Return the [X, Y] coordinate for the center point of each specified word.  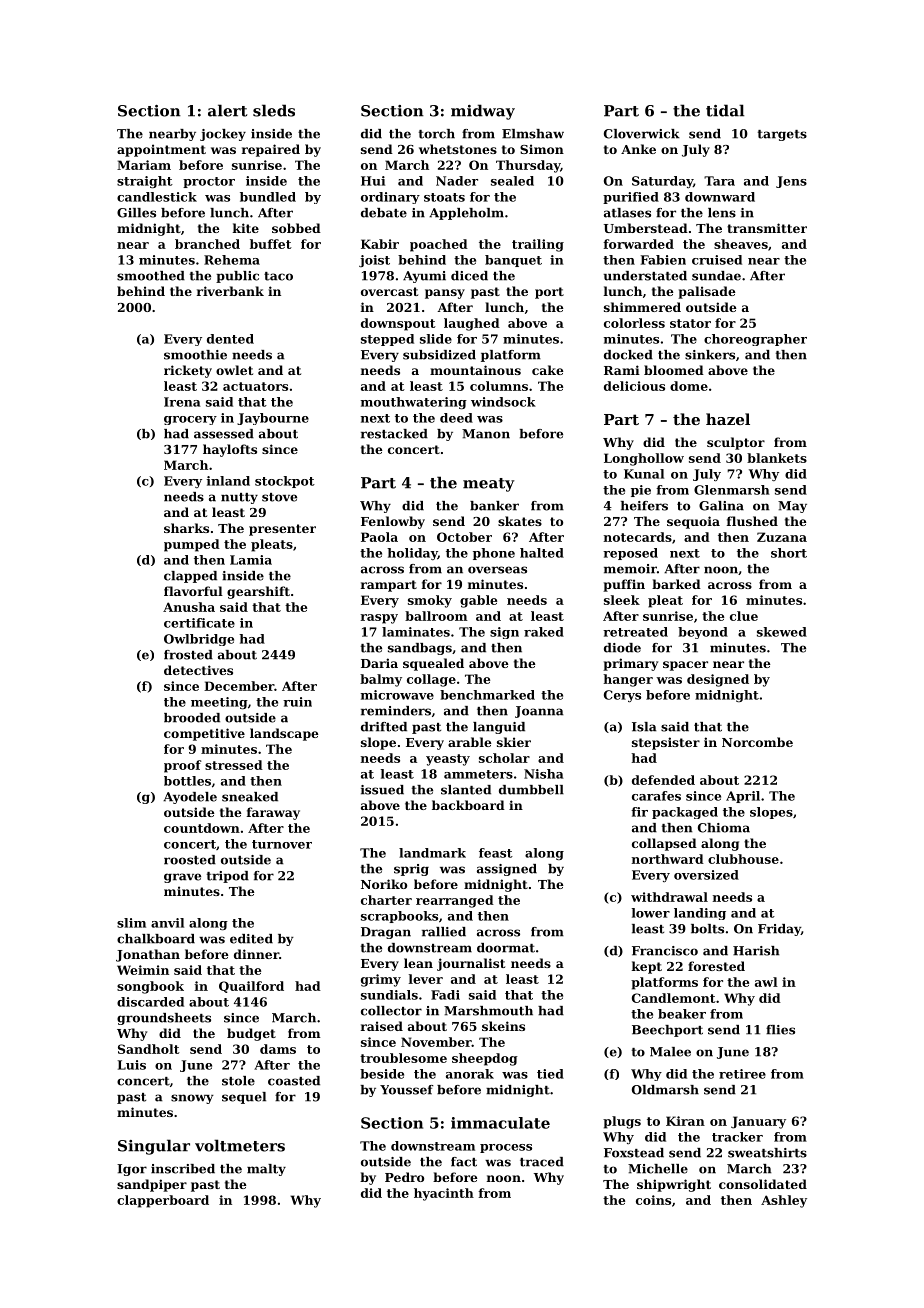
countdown [202, 828]
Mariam [144, 165]
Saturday [662, 182]
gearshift [258, 592]
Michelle [658, 1169]
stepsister [666, 743]
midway [483, 112]
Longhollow [644, 459]
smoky [430, 601]
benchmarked [487, 695]
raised [382, 1026]
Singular [154, 1147]
